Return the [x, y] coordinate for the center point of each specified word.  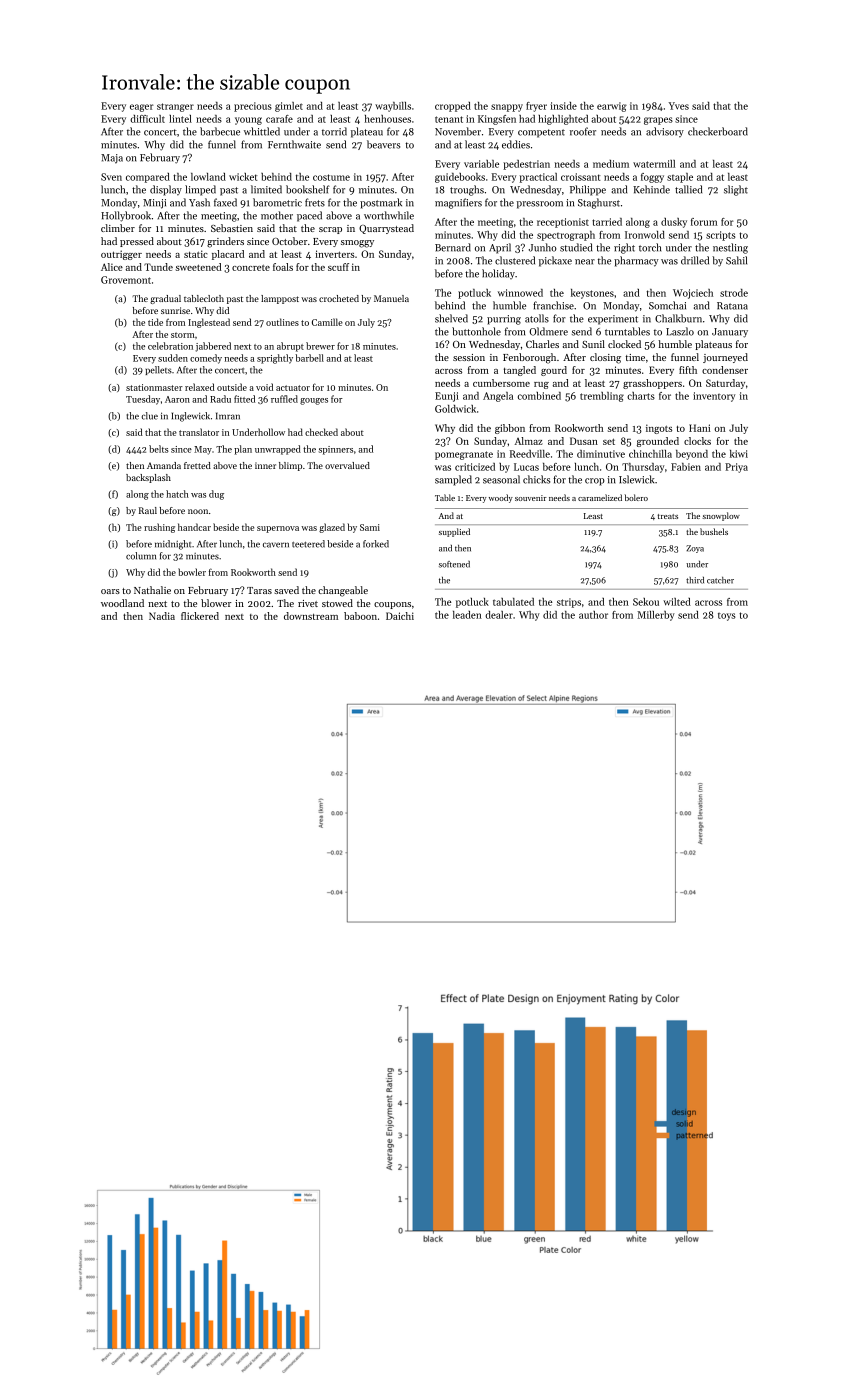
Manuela [391, 298]
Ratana [732, 306]
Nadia [162, 616]
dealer [499, 615]
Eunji [447, 397]
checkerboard [718, 131]
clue [150, 416]
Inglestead [209, 323]
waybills [393, 107]
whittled [262, 131]
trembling [602, 397]
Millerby [656, 616]
